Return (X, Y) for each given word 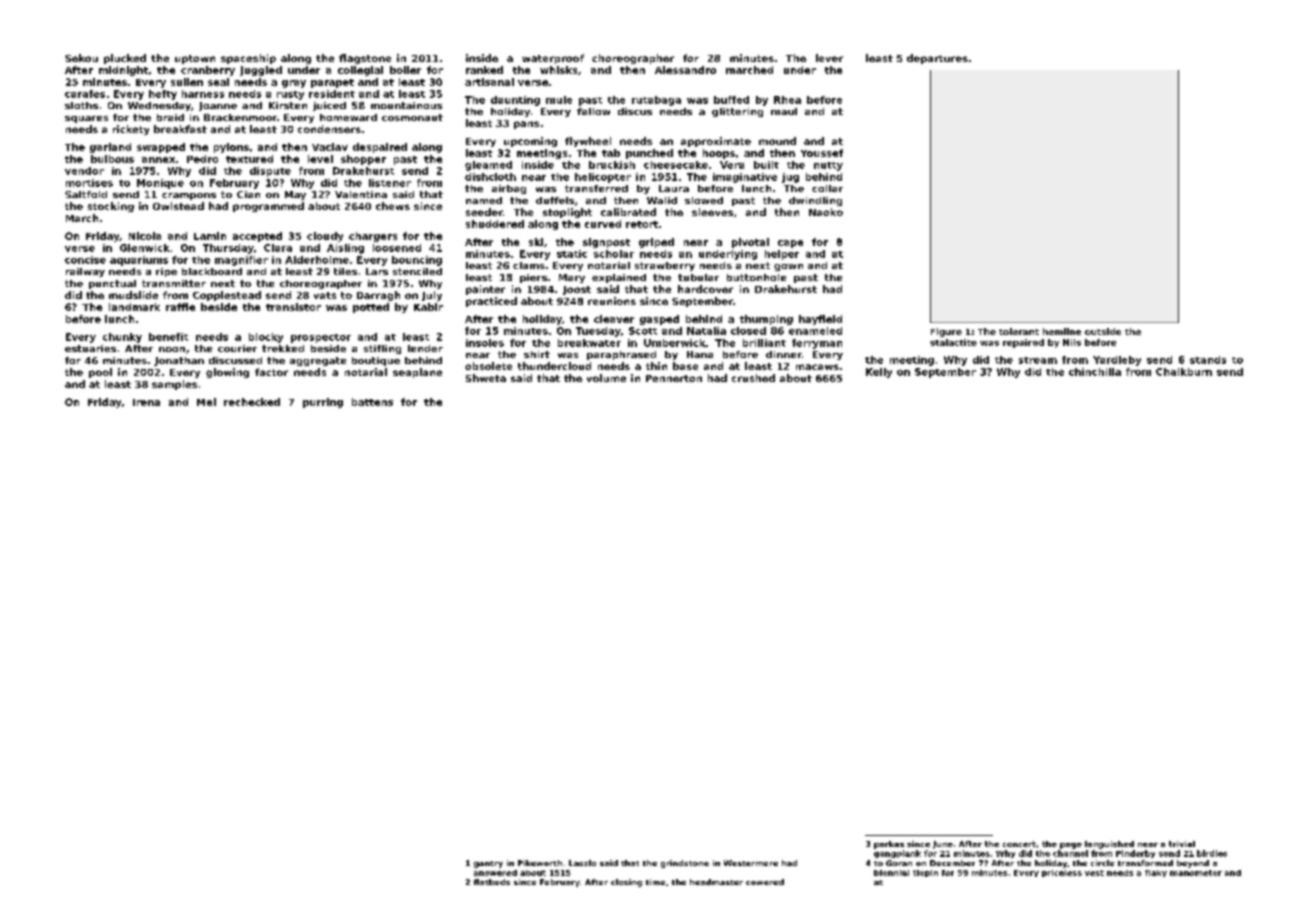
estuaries (90, 348)
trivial (1182, 844)
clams (529, 265)
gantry (488, 864)
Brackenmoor (240, 117)
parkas (889, 845)
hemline (1062, 331)
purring (323, 403)
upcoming (530, 142)
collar (827, 188)
